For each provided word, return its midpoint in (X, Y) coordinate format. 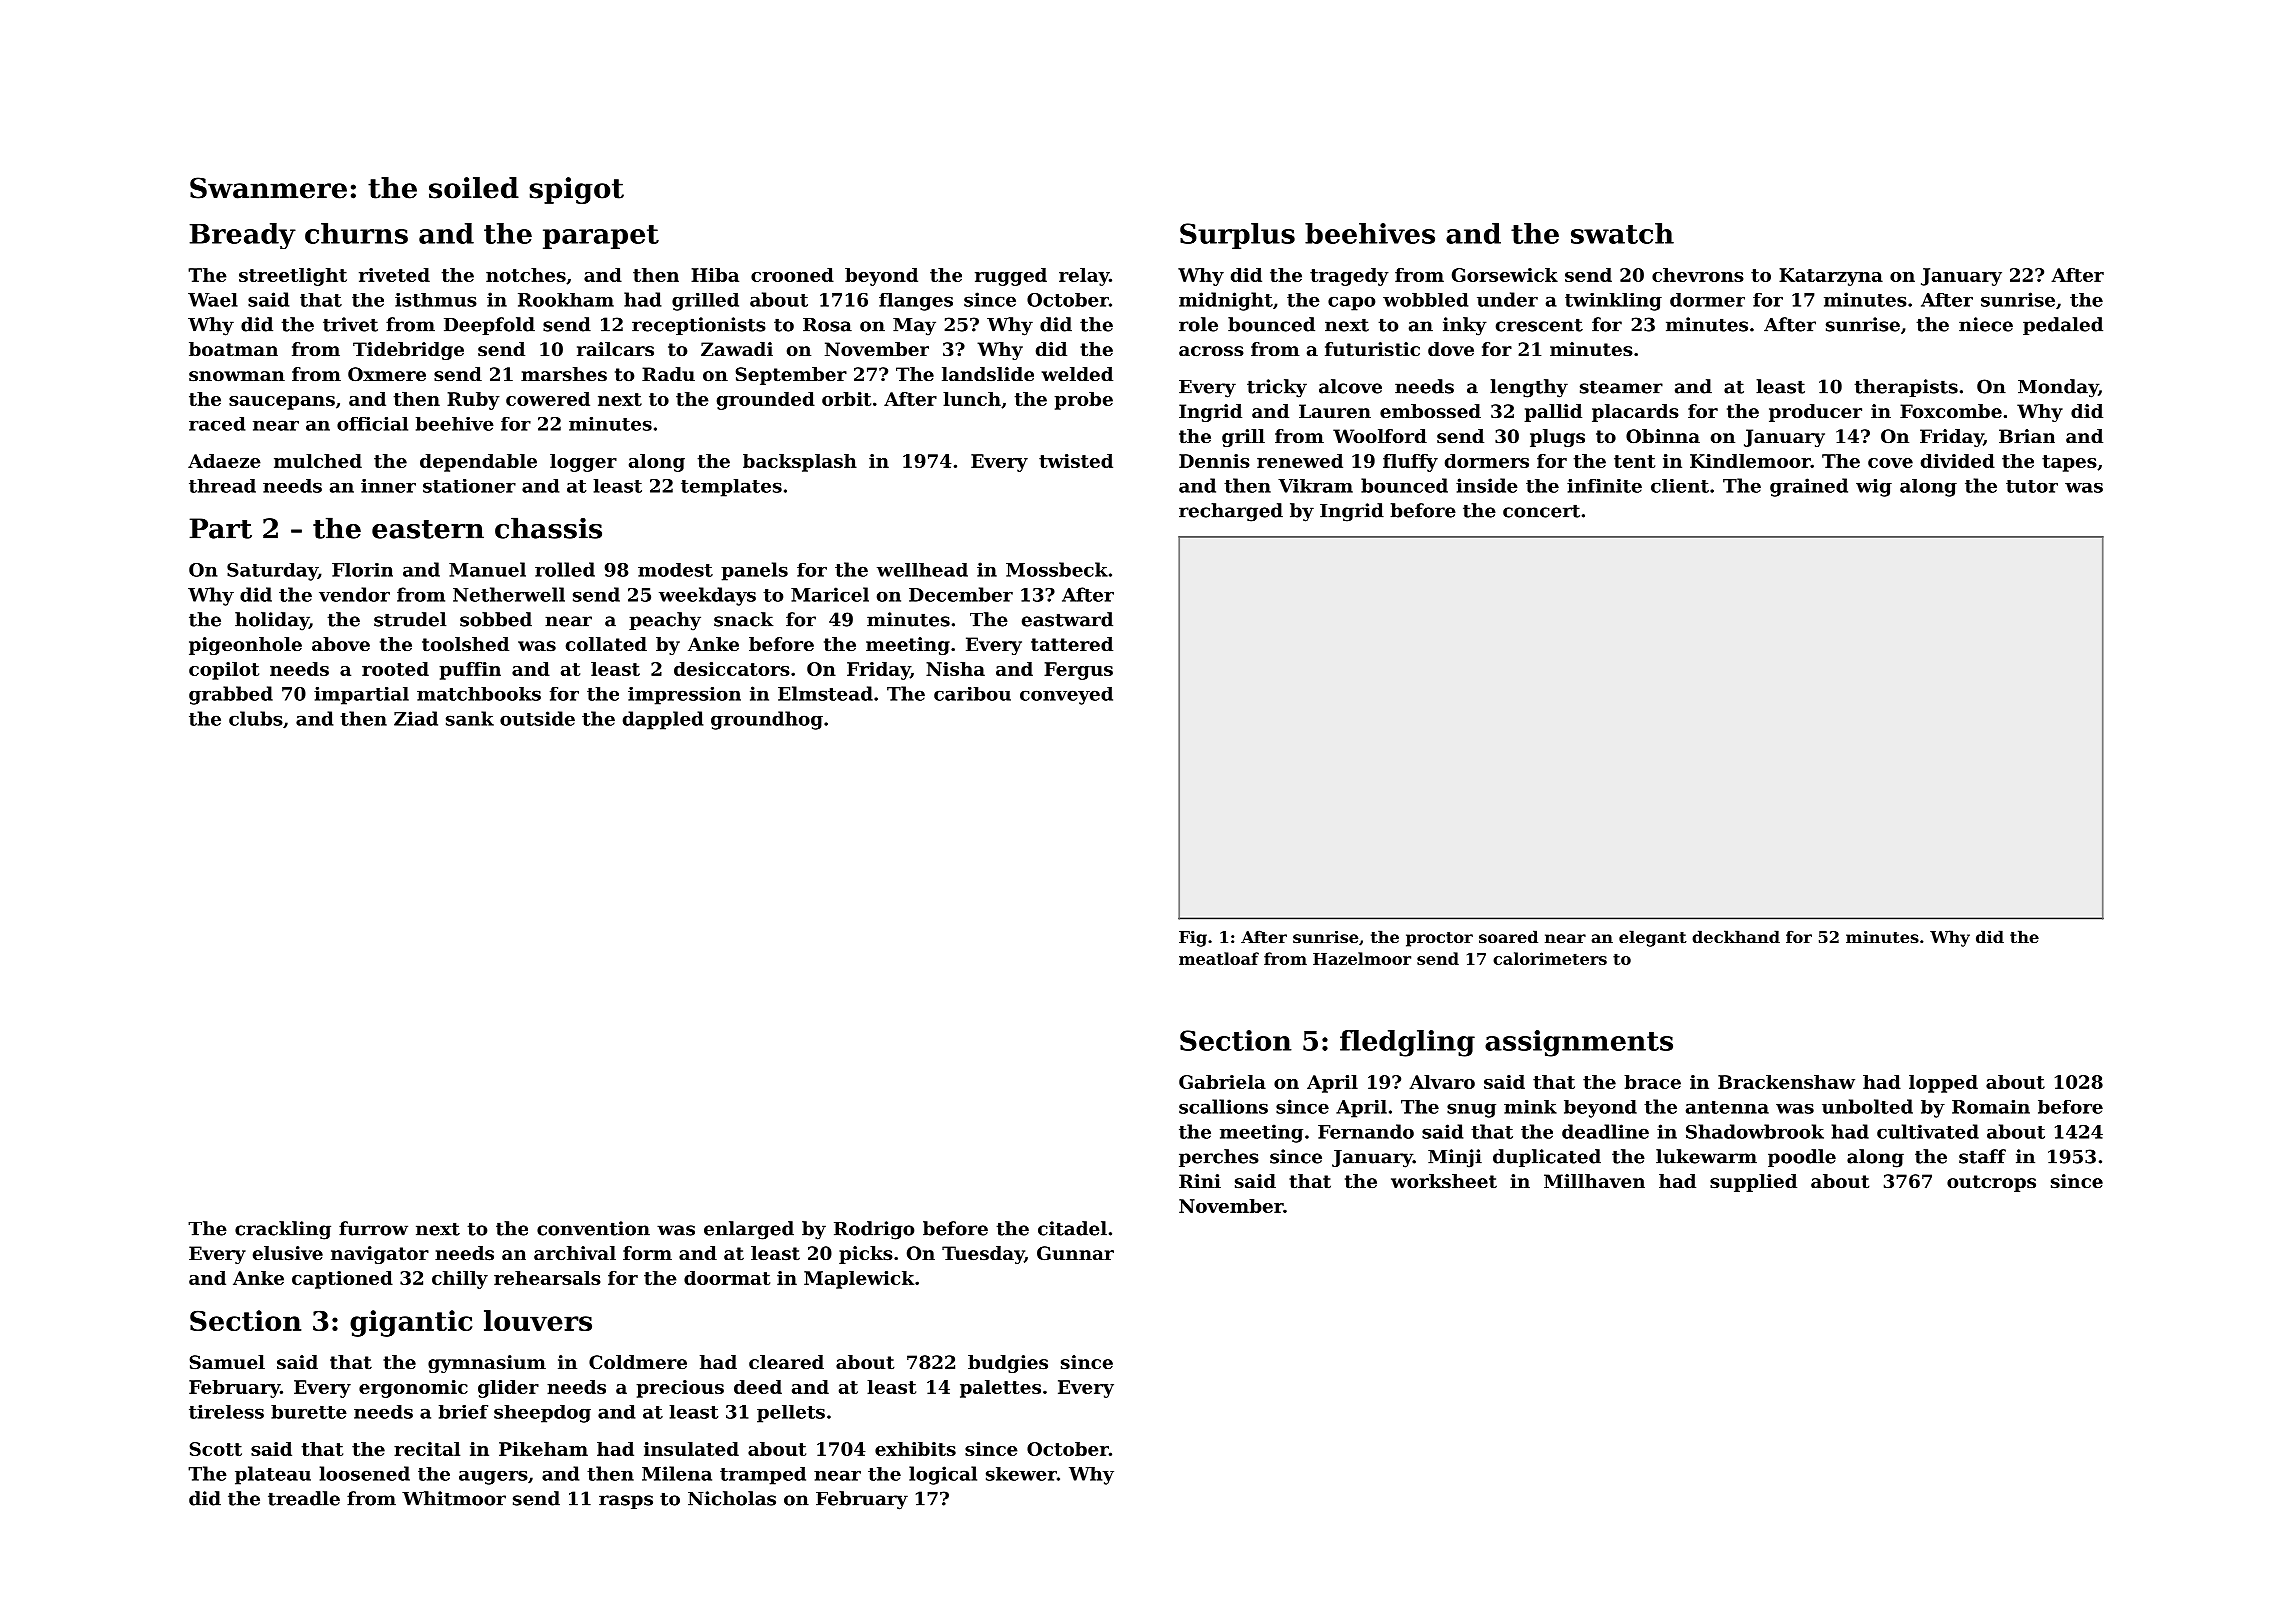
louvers (538, 1320)
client (1680, 486)
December (961, 594)
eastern (428, 529)
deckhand (1736, 936)
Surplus (1237, 236)
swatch (1622, 233)
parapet (601, 237)
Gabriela (1222, 1082)
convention (593, 1228)
